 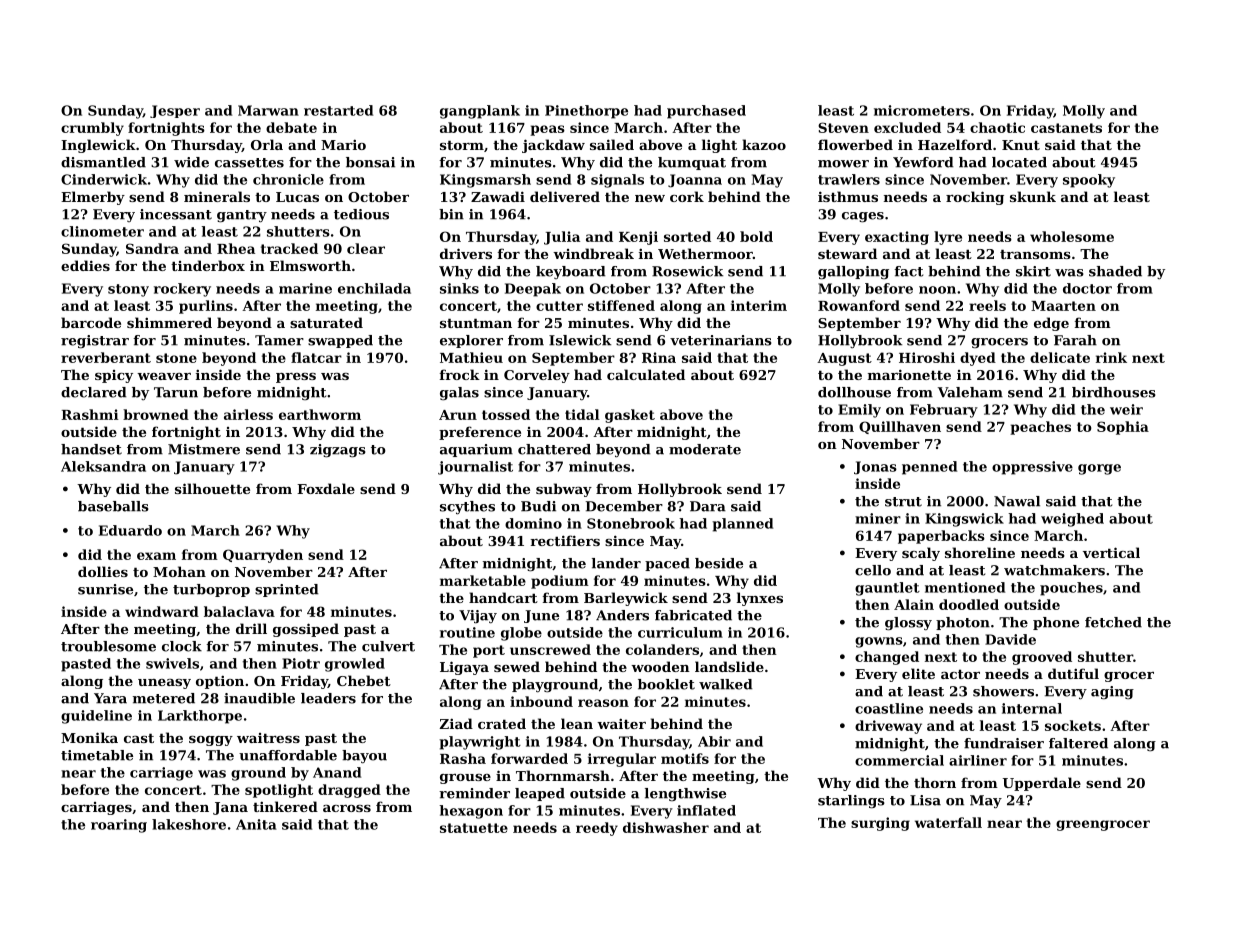 What do you see at coordinates (1033, 196) in the screenshot?
I see `skunk` at bounding box center [1033, 196].
